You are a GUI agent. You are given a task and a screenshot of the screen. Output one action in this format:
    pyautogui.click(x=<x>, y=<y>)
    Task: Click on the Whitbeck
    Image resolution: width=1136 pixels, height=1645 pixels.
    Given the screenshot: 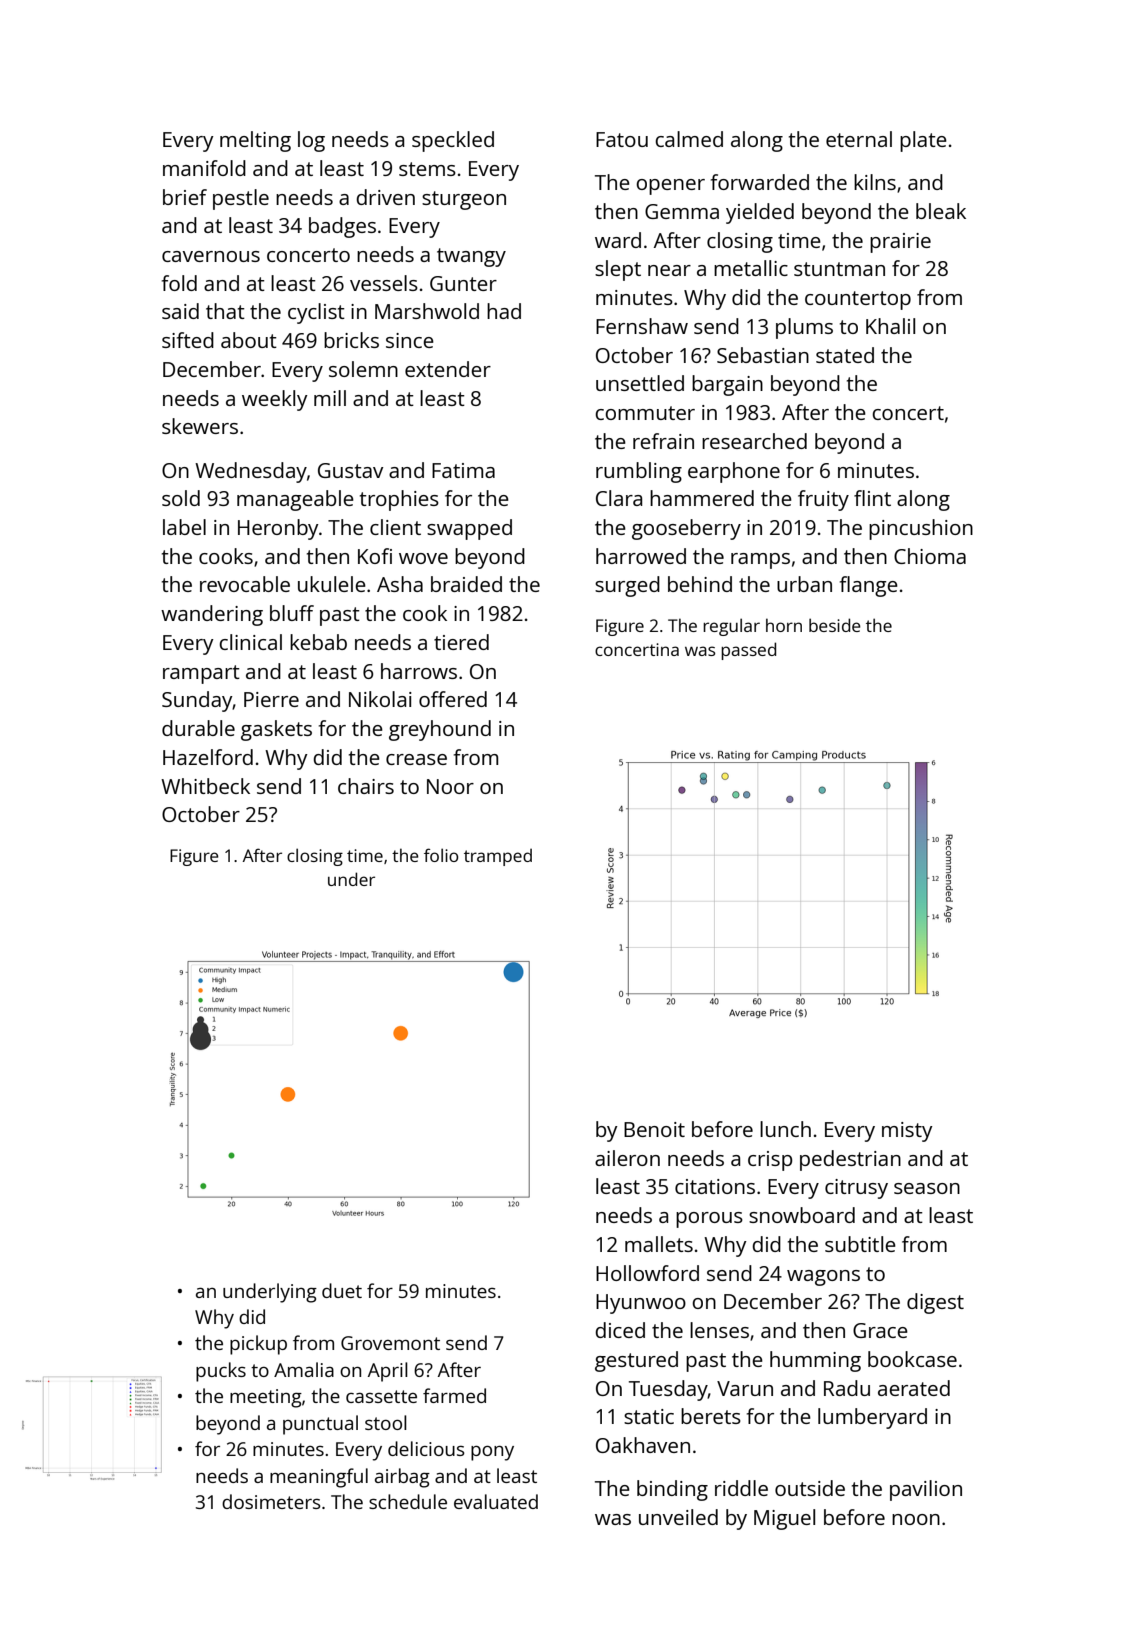 What is the action you would take?
    pyautogui.click(x=205, y=786)
